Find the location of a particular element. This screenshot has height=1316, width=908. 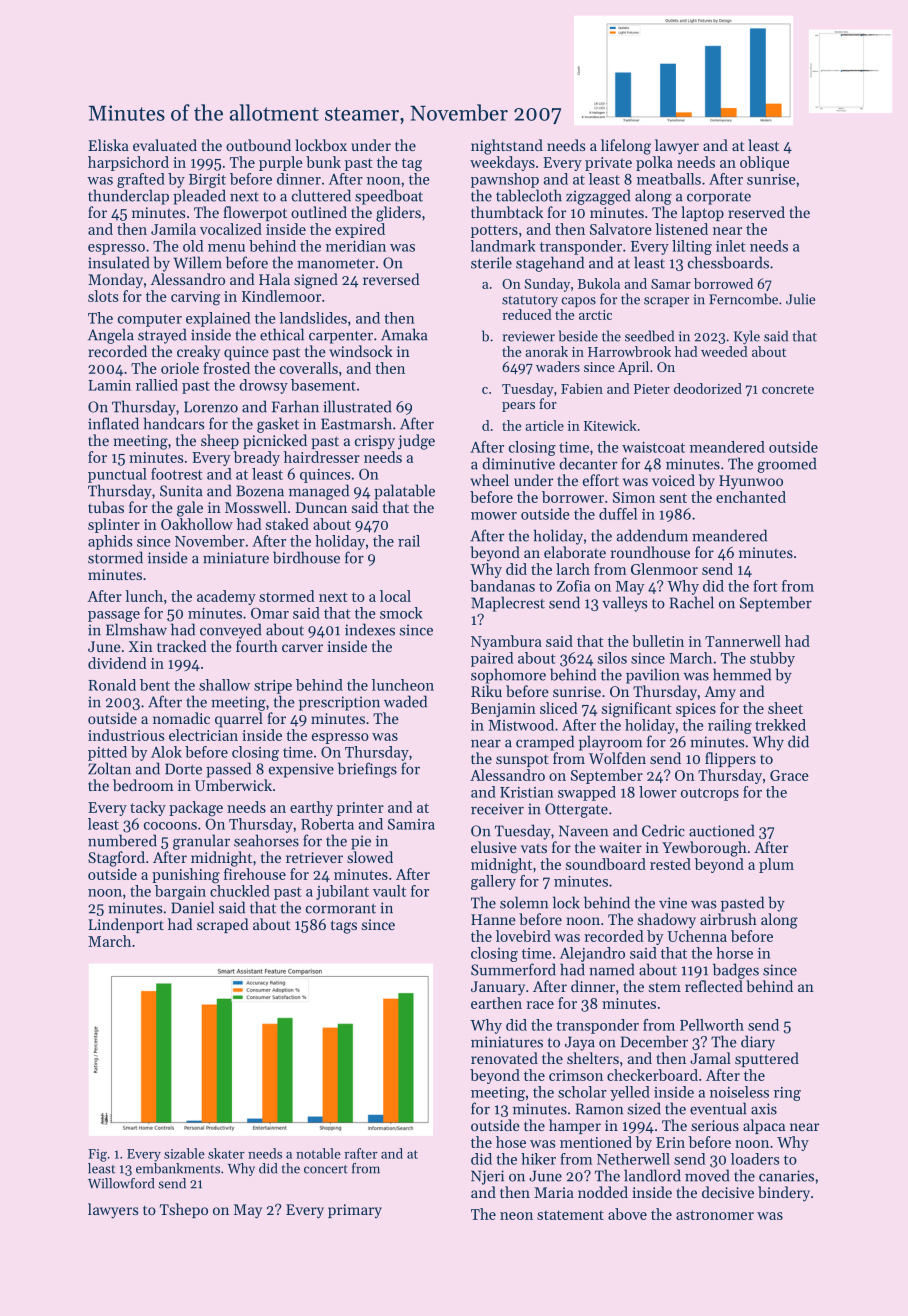

enchanted is located at coordinates (751, 497).
